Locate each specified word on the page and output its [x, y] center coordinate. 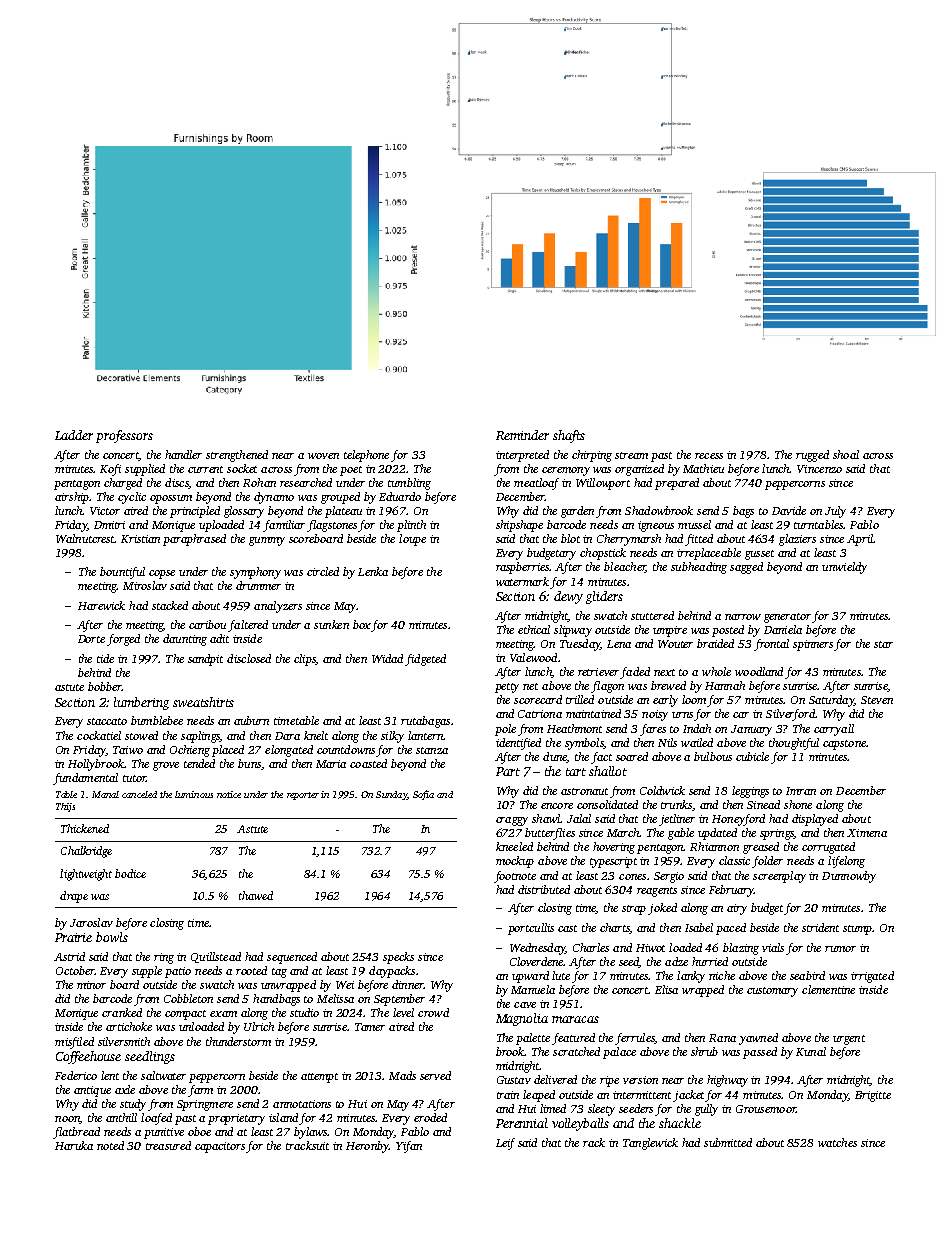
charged [123, 484]
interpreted [522, 456]
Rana [722, 1038]
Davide [789, 510]
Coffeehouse [88, 1057]
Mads [402, 1075]
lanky [691, 977]
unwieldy [844, 568]
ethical [534, 629]
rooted [251, 970]
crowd [433, 1012]
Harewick [101, 605]
